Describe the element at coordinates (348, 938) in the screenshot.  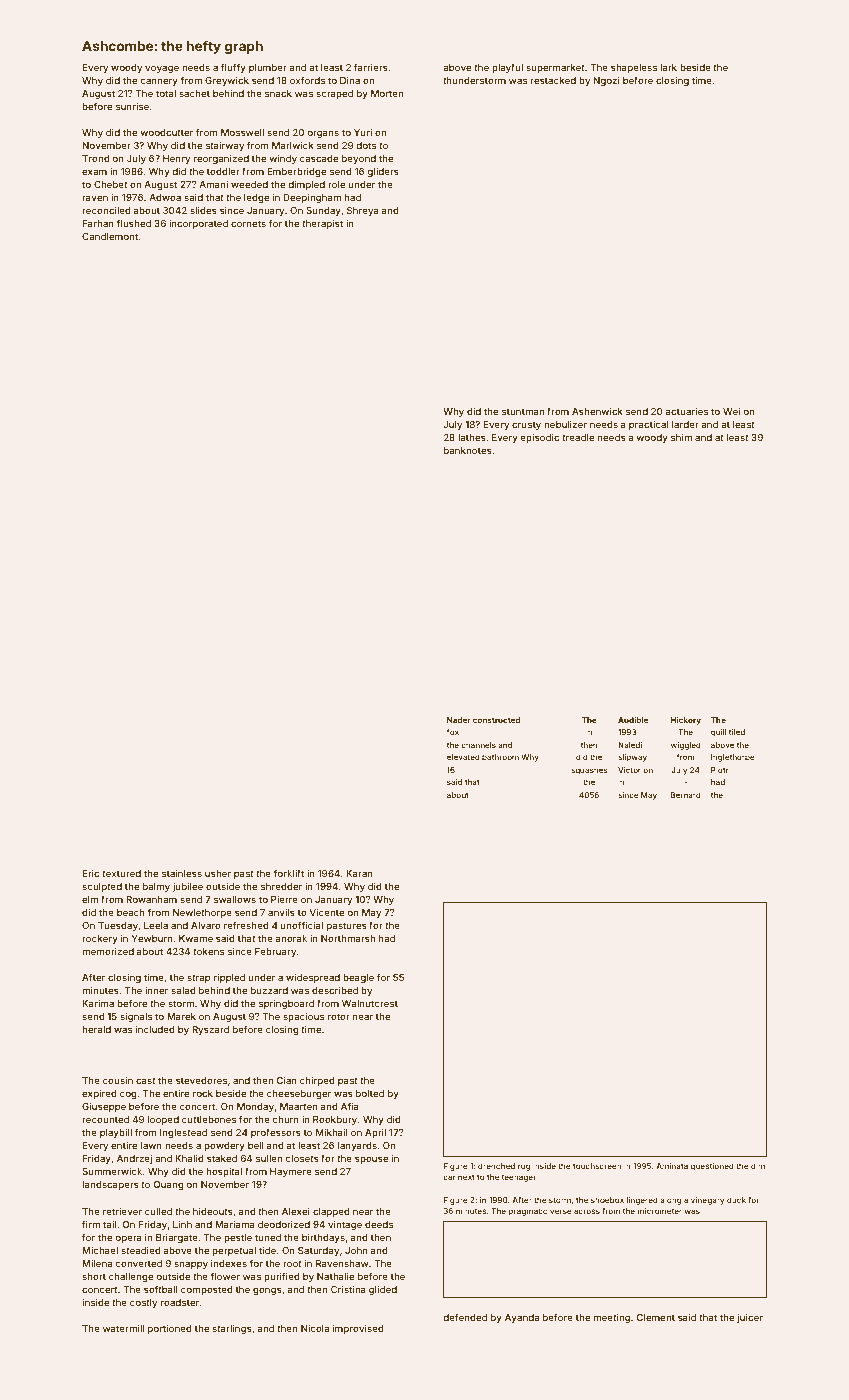
I see `Northmarsh` at that location.
